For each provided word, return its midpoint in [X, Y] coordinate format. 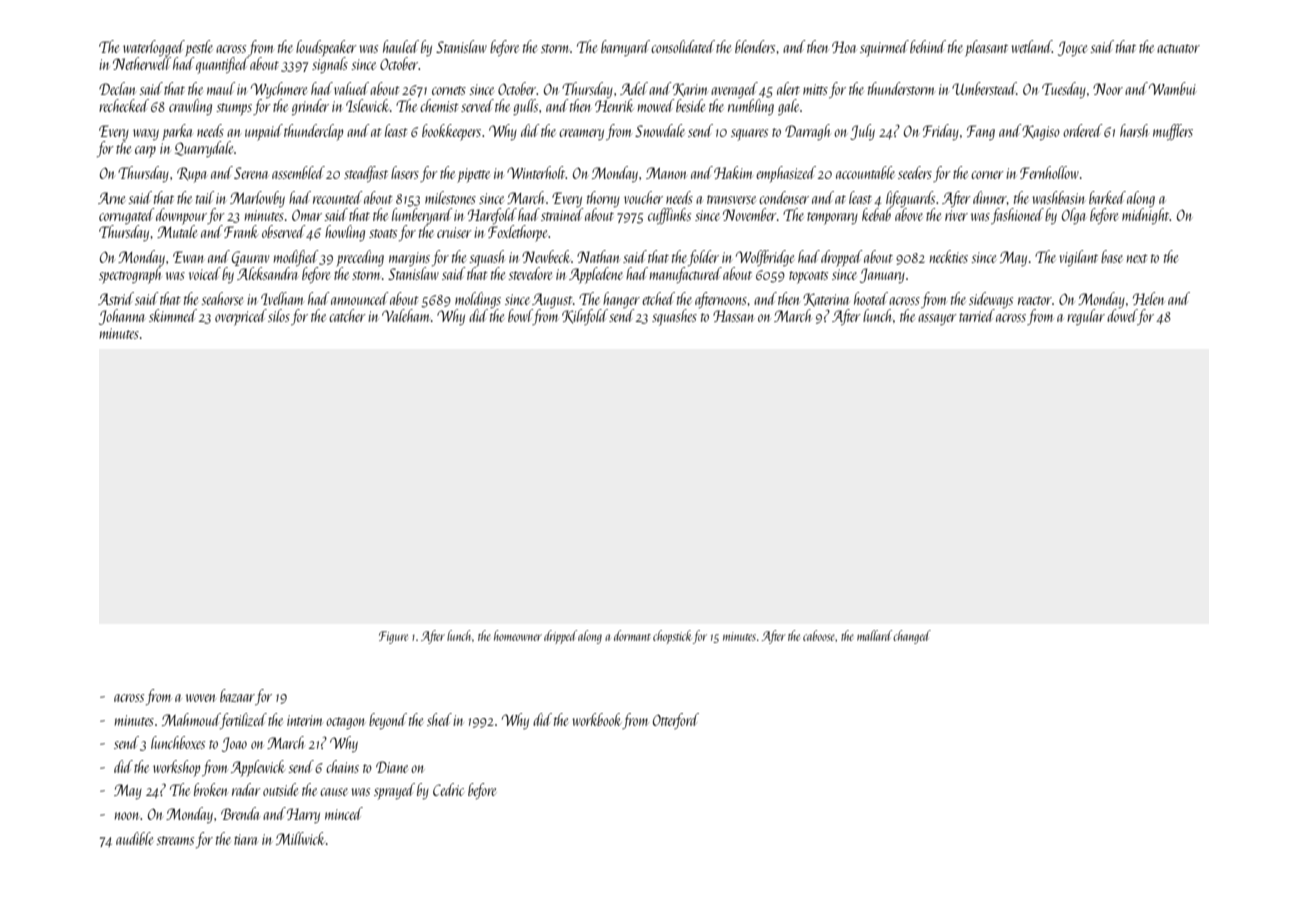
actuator [1178, 48]
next [1137, 258]
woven [201, 698]
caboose [819, 635]
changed [912, 637]
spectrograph [130, 275]
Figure [393, 637]
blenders [755, 46]
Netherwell [142, 63]
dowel [1122, 315]
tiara [246, 839]
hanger [621, 300]
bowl [520, 315]
